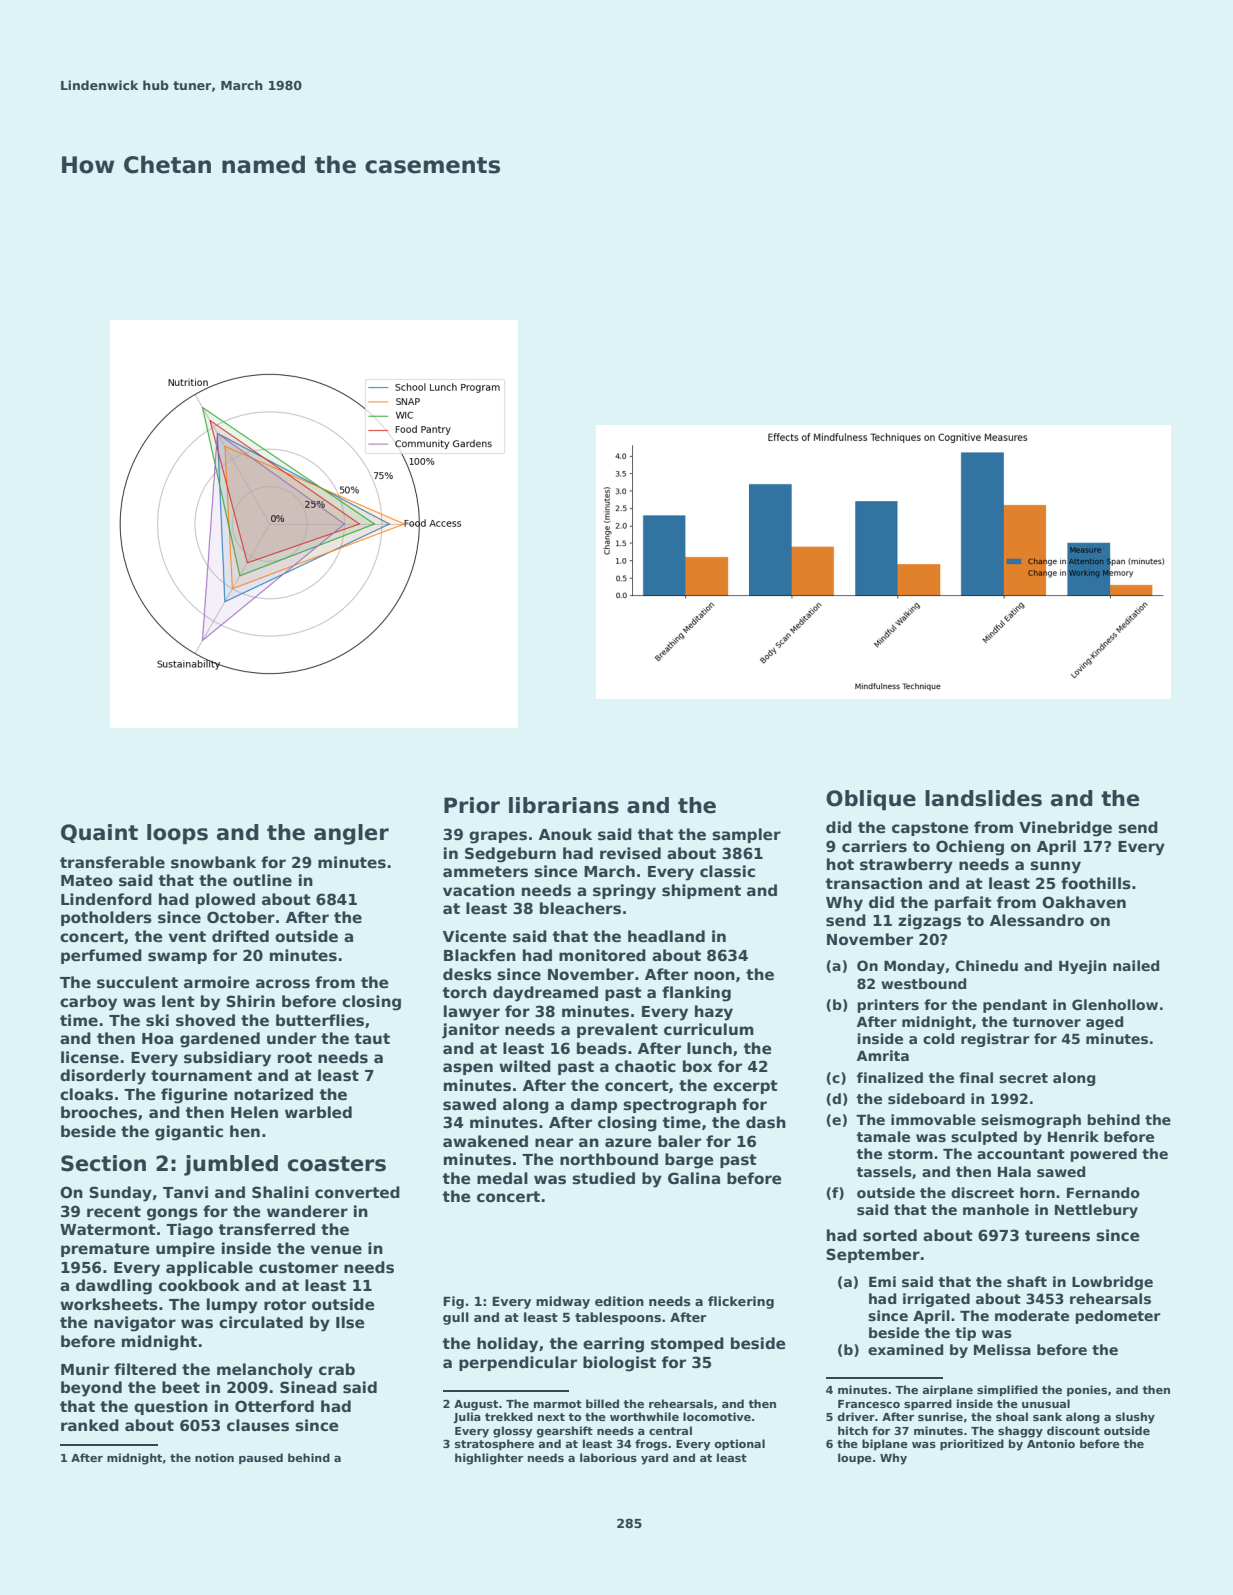 The width and height of the document is (1233, 1595). Describe the element at coordinates (654, 1459) in the document. I see `yard` at that location.
